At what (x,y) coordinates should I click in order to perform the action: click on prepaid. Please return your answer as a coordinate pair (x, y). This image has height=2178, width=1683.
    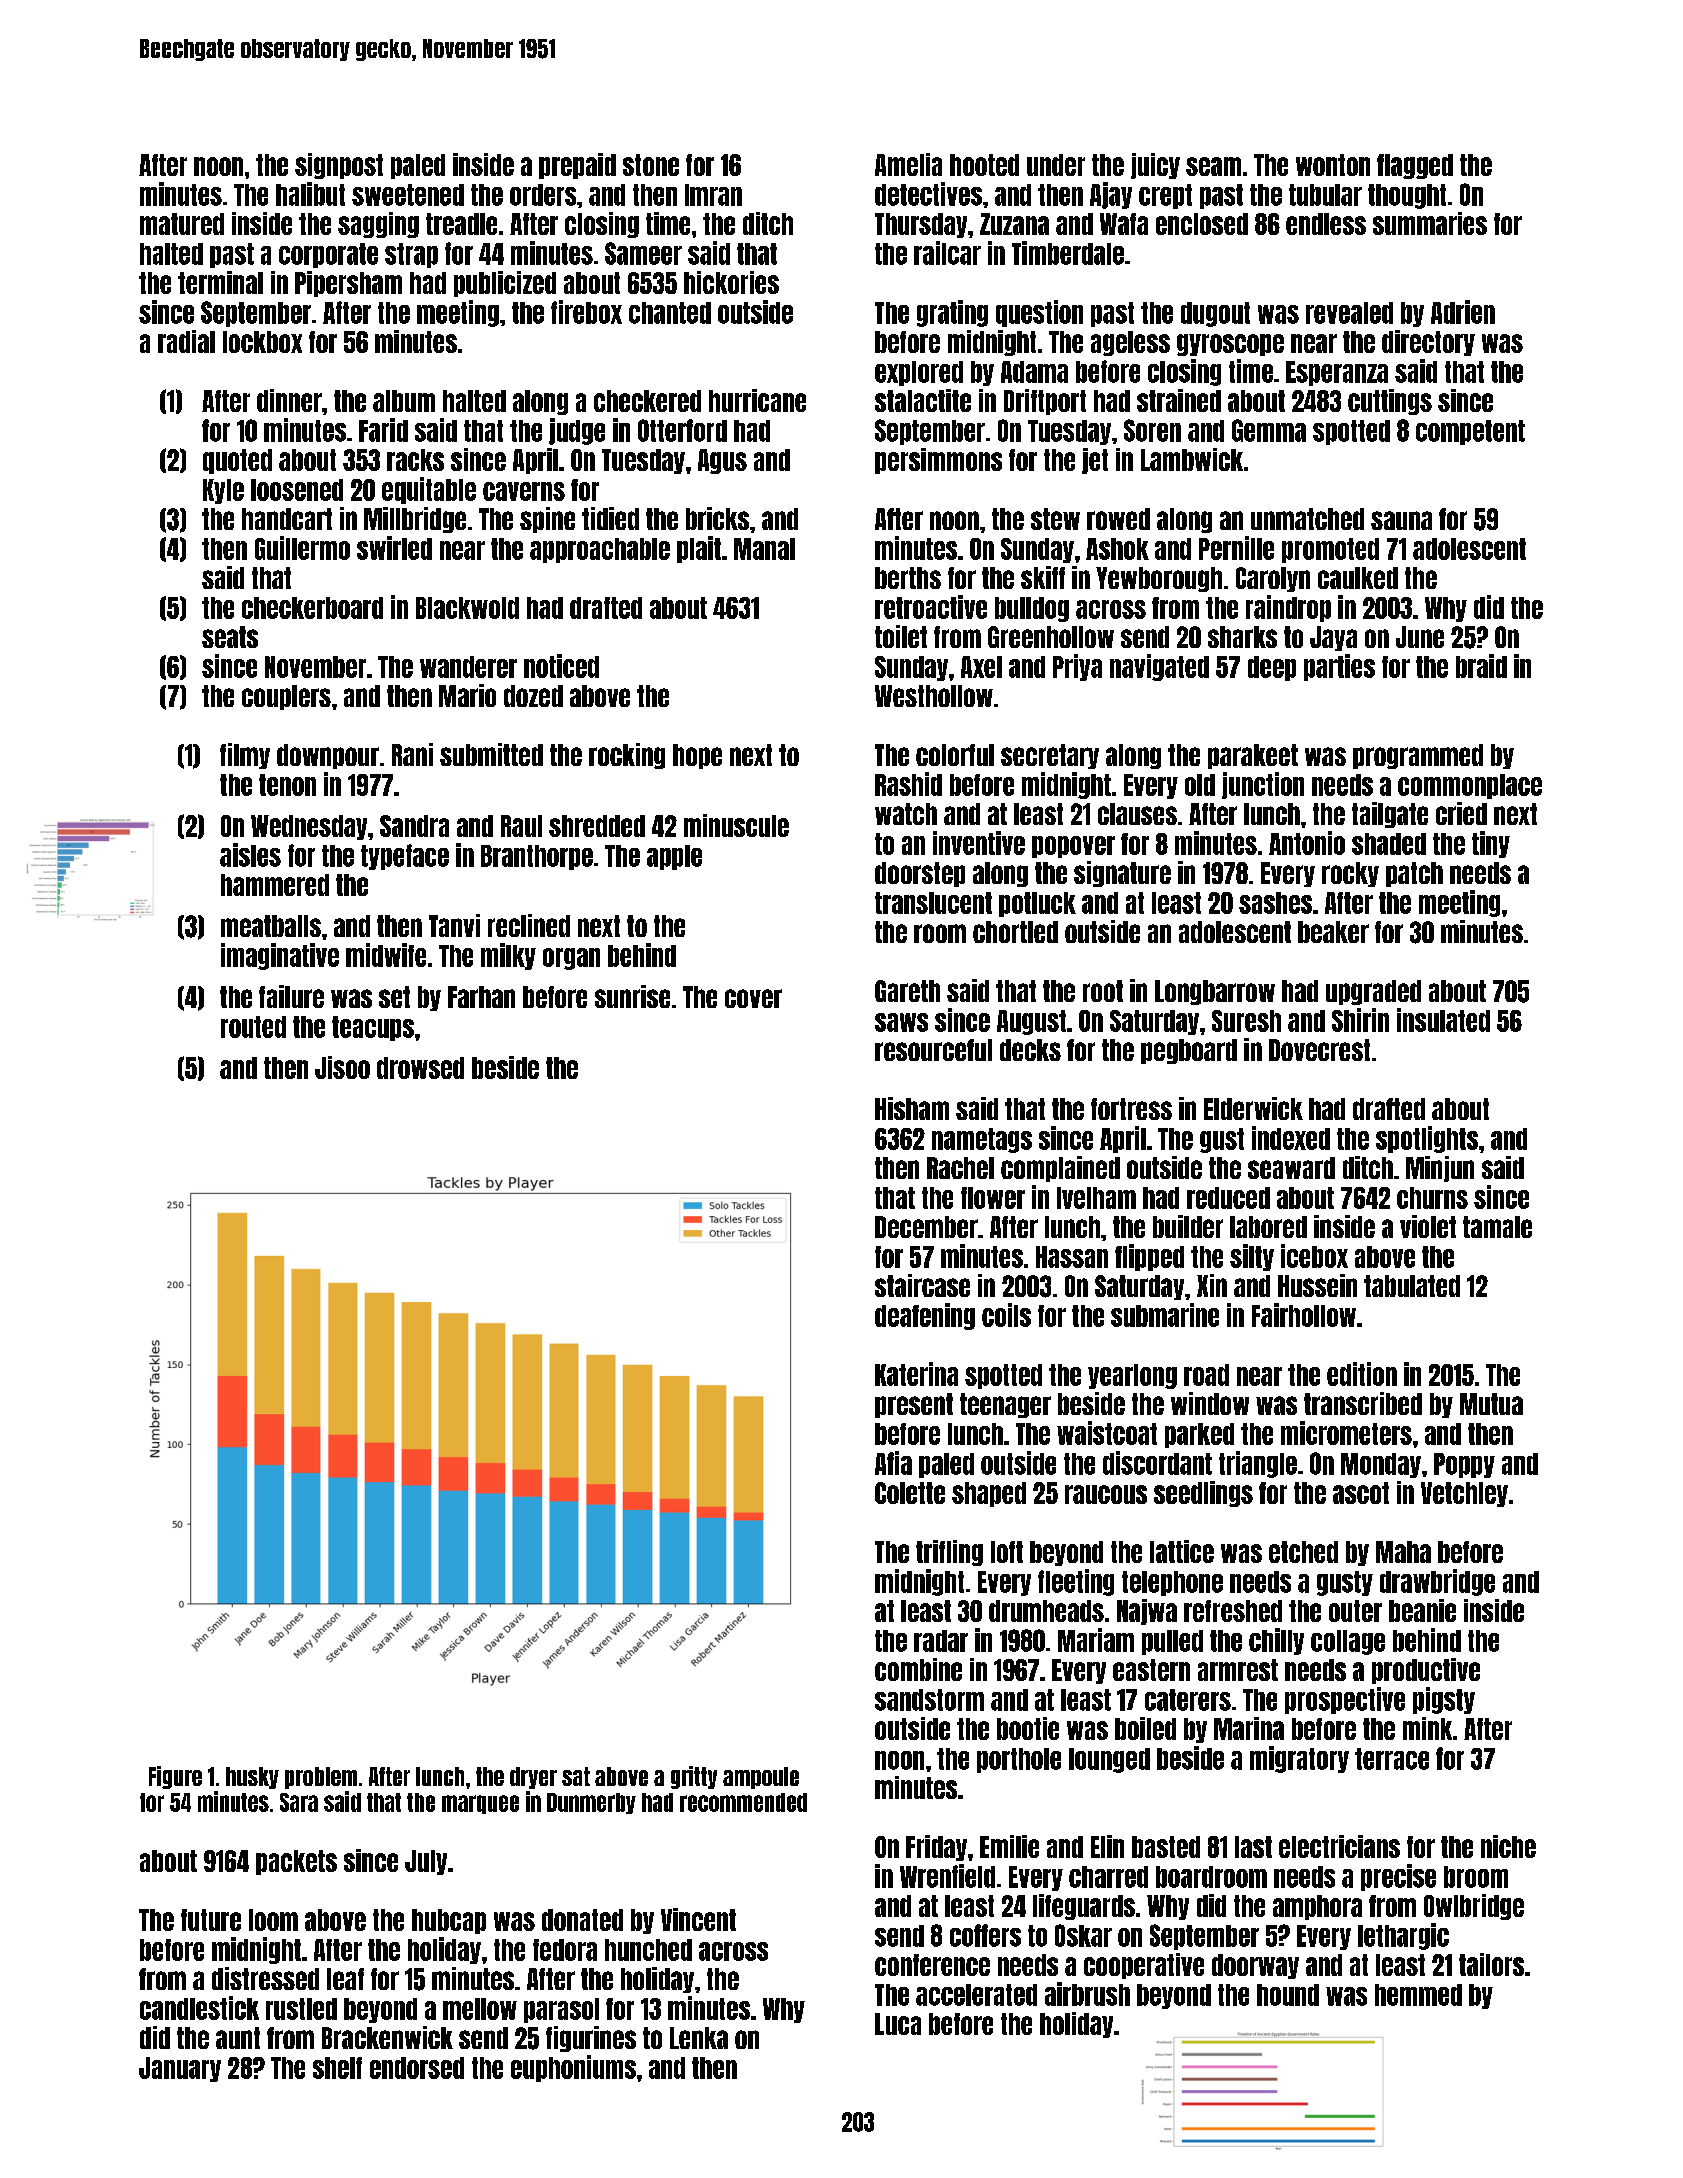
    Looking at the image, I should click on (577, 166).
